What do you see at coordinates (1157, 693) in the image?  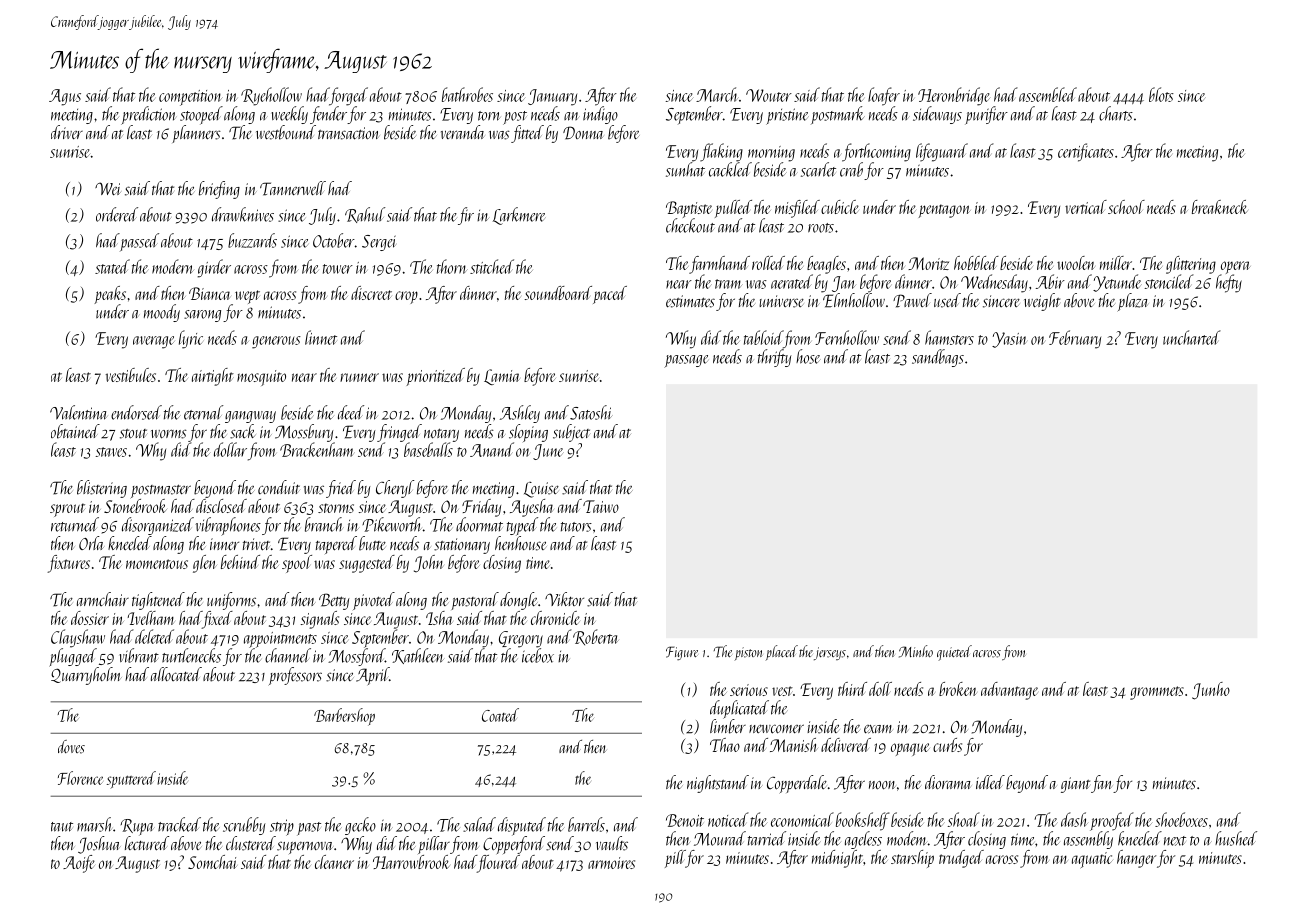 I see `grommets` at bounding box center [1157, 693].
